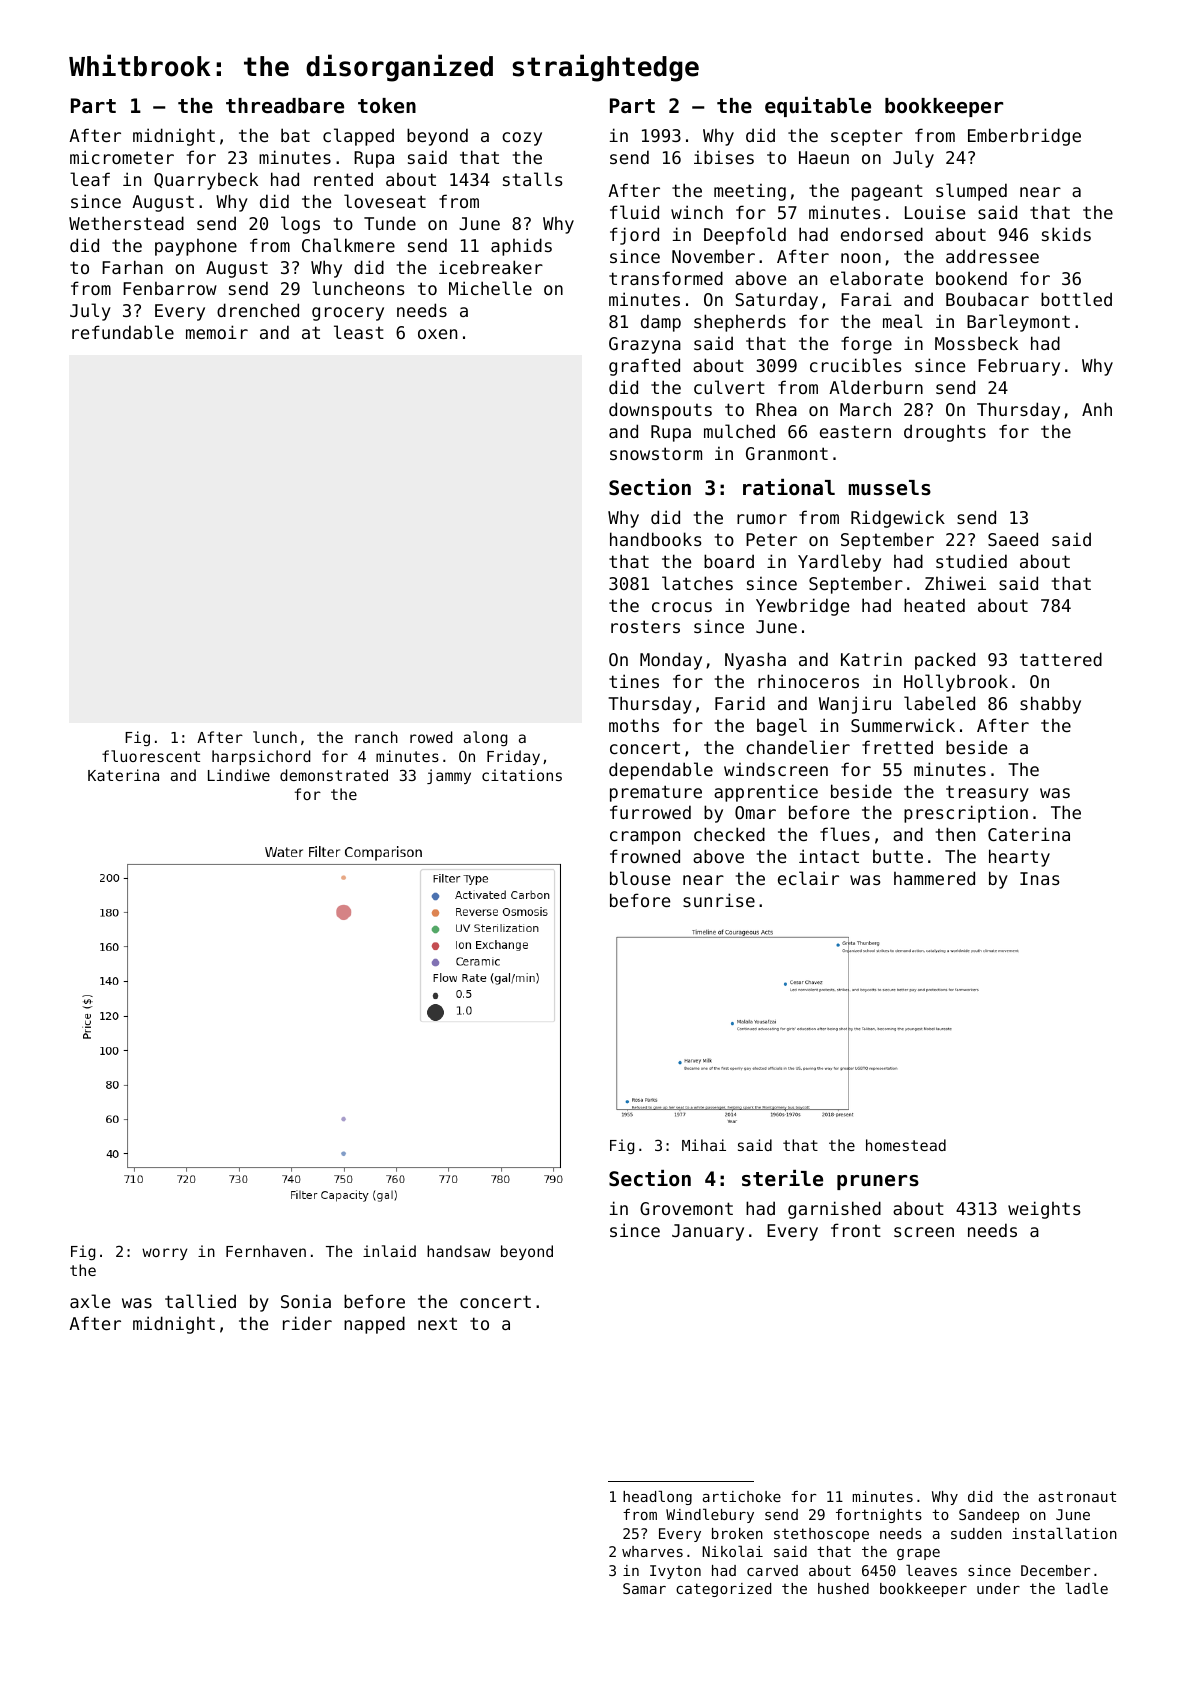 This screenshot has width=1190, height=1684. I want to click on pruners, so click(878, 1182).
